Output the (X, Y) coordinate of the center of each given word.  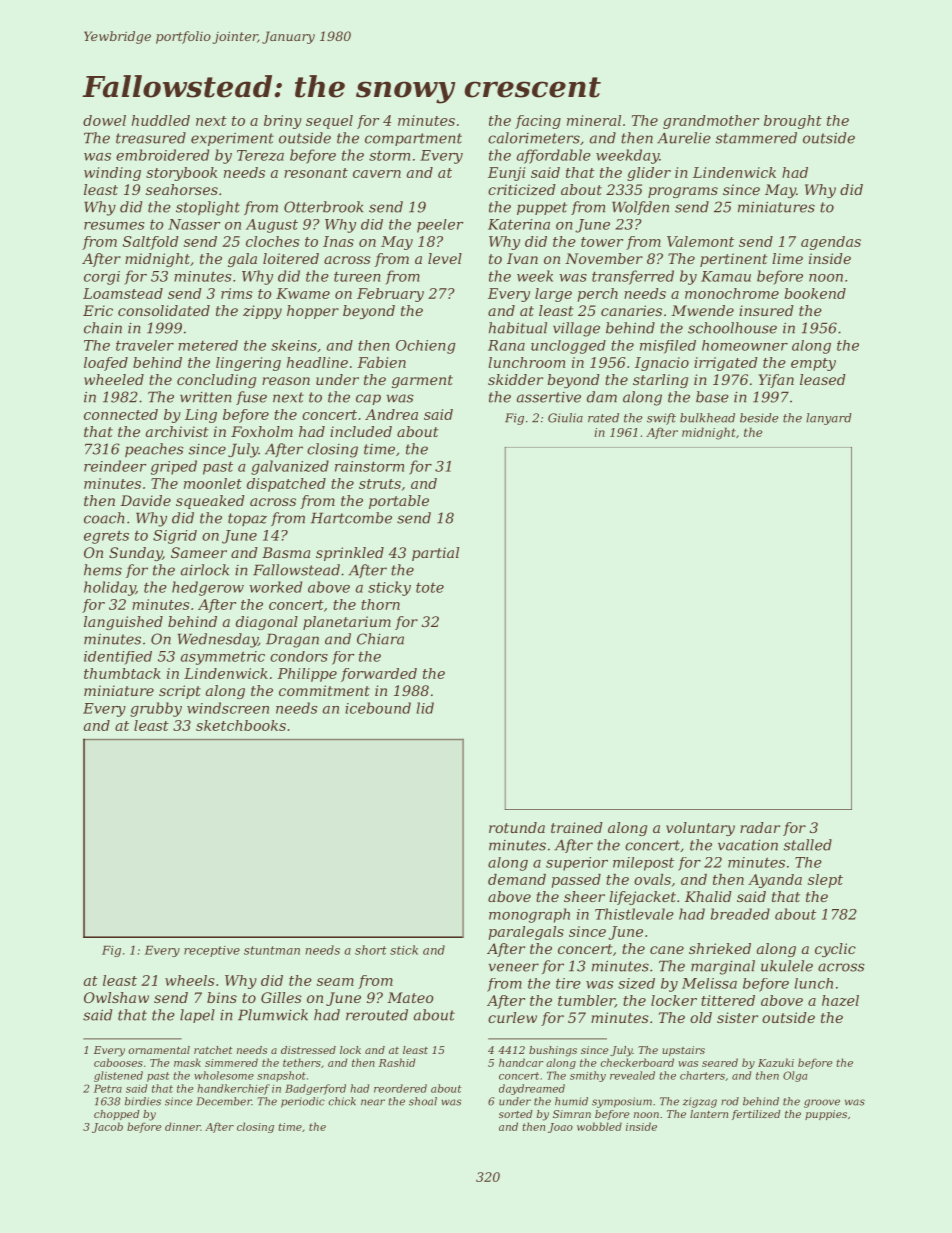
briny (283, 122)
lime (787, 258)
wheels (189, 980)
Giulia (565, 418)
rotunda (517, 827)
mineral (594, 120)
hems (103, 570)
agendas (831, 243)
